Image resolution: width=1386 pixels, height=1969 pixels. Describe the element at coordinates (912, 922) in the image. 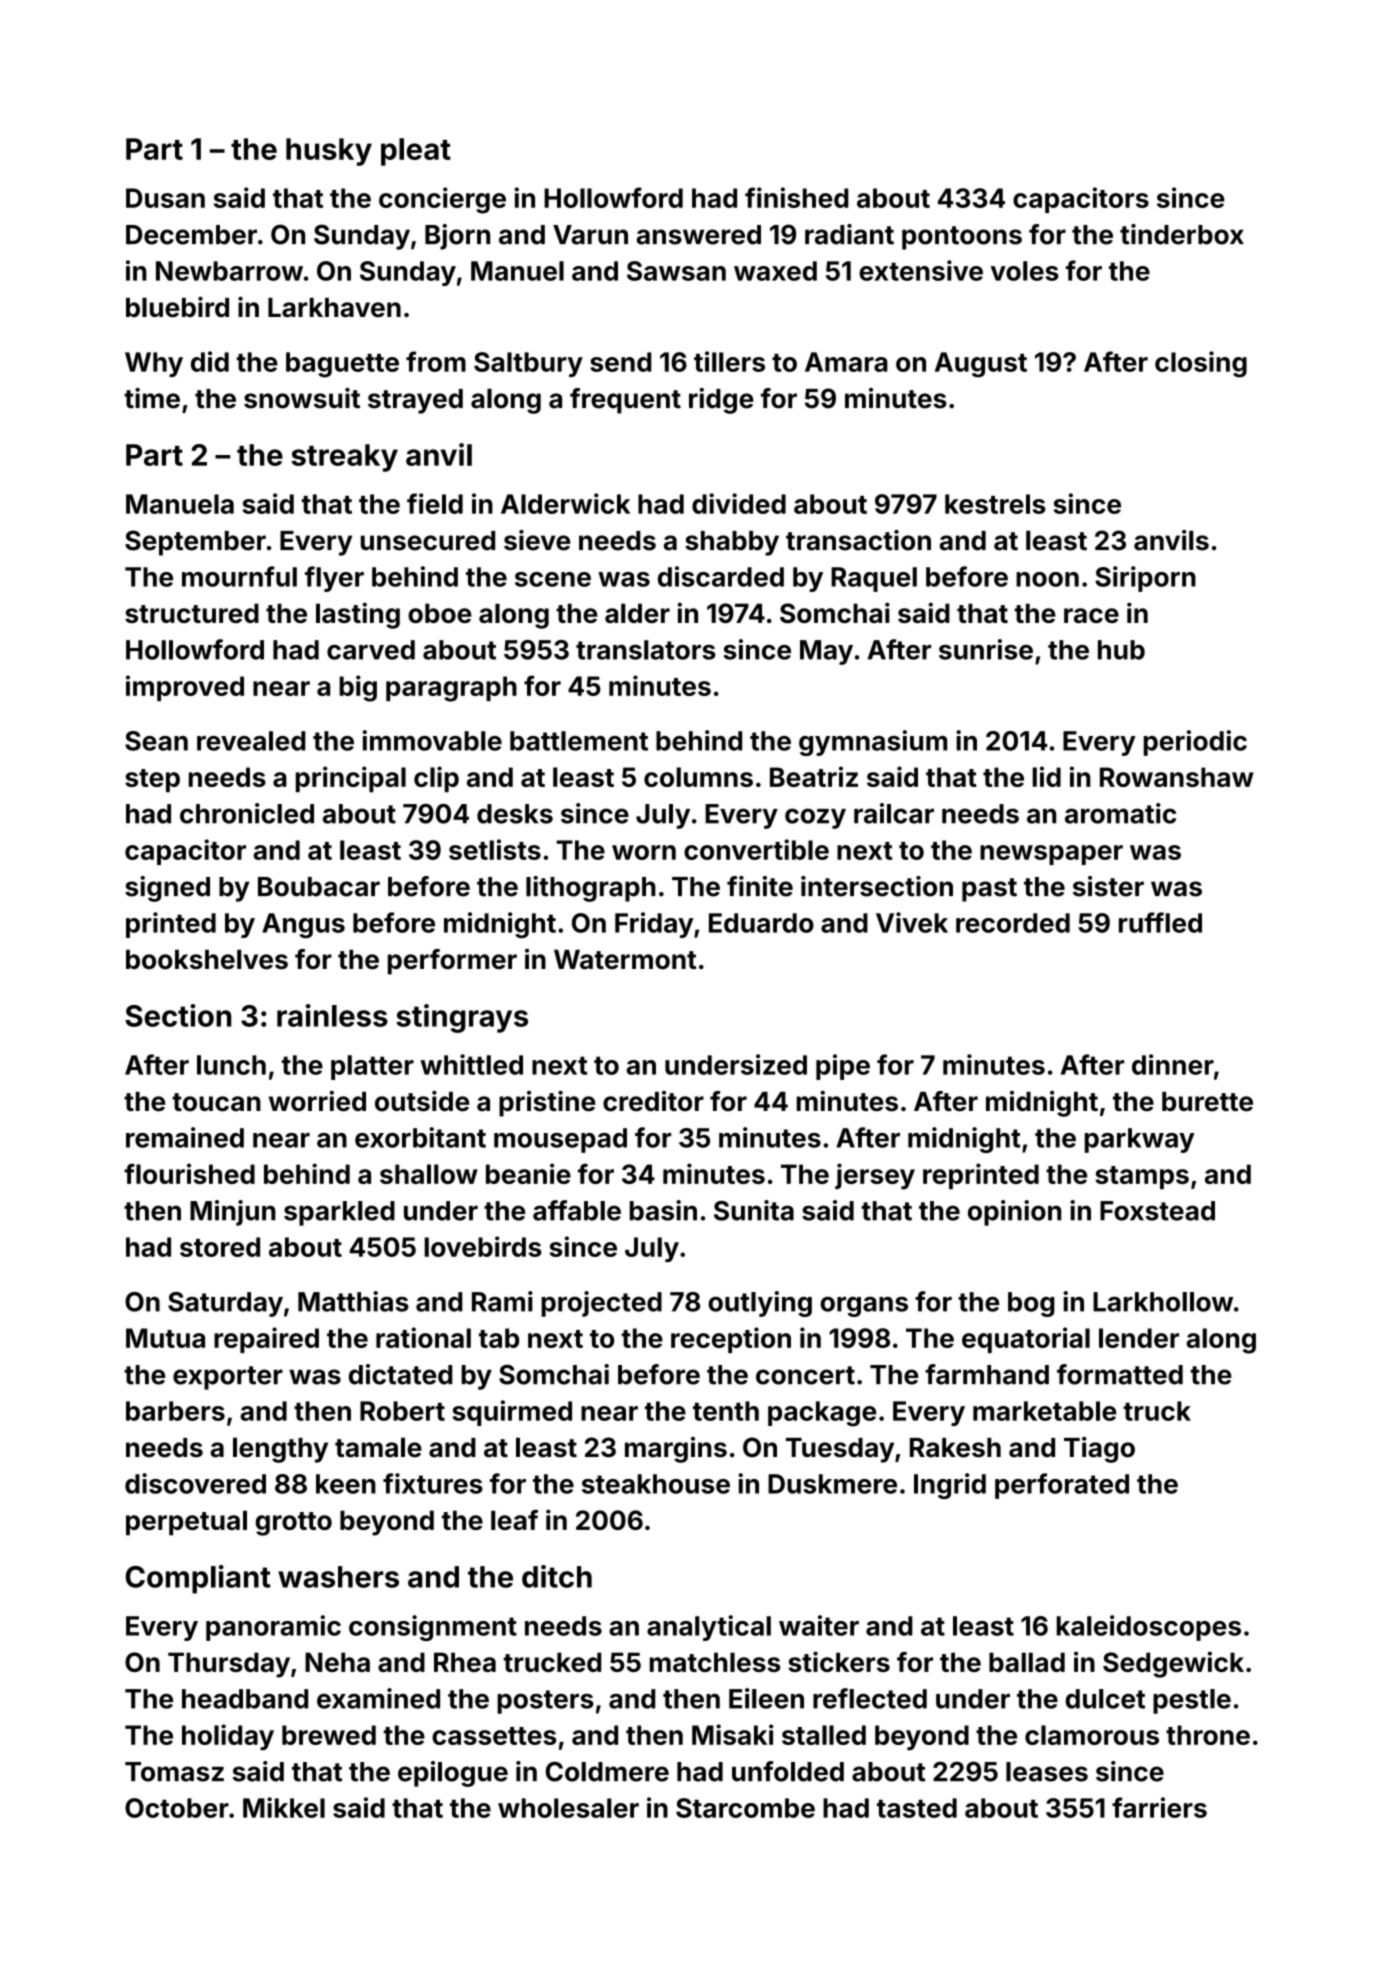

I see `Vivek` at that location.
